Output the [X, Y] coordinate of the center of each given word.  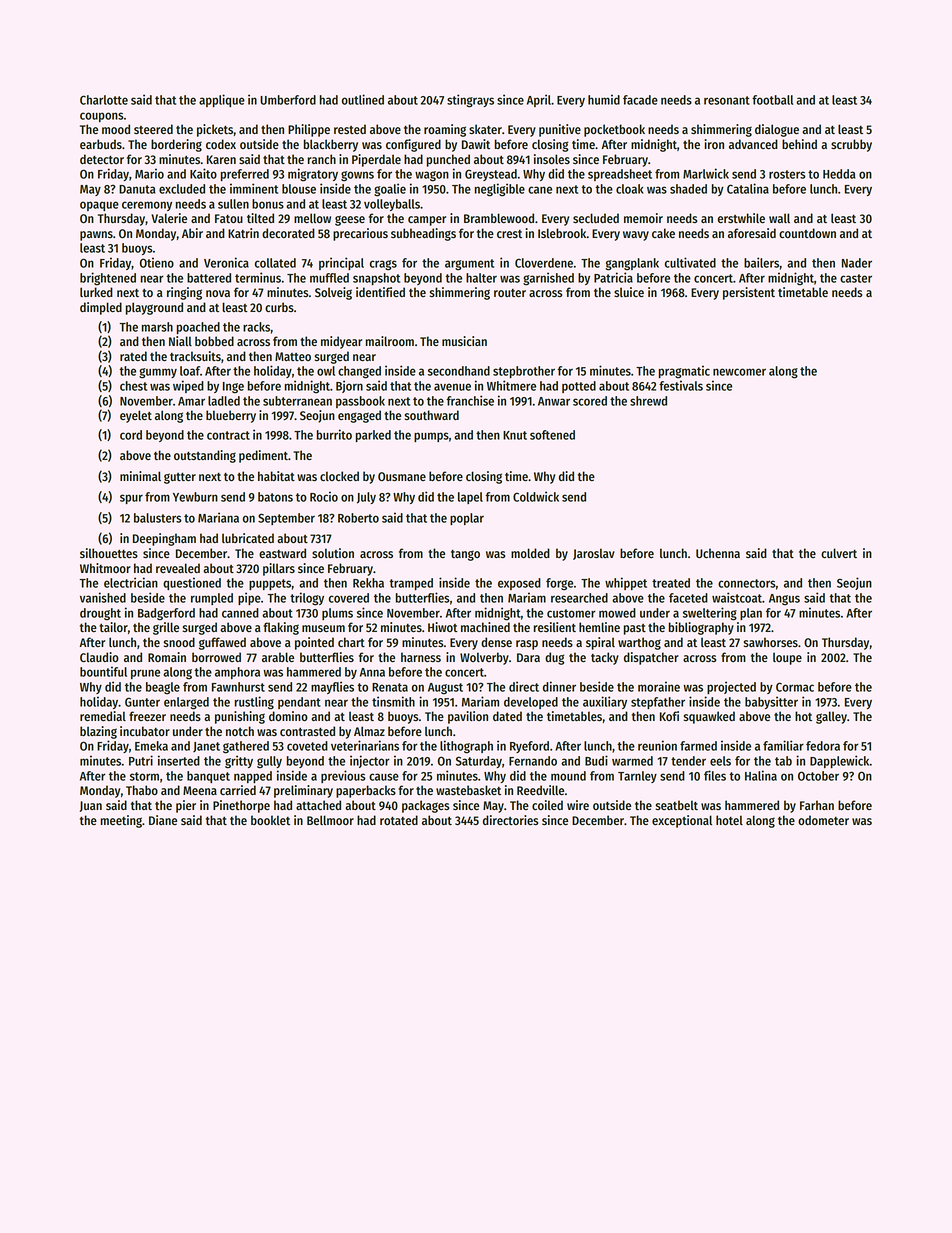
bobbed [214, 341]
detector [102, 159]
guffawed [222, 643]
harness [421, 657]
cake [663, 233]
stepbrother [524, 372]
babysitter [771, 702]
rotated [399, 820]
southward [432, 415]
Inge [233, 388]
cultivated [690, 262]
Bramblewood [499, 218]
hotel [729, 820]
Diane [163, 820]
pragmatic [684, 372]
